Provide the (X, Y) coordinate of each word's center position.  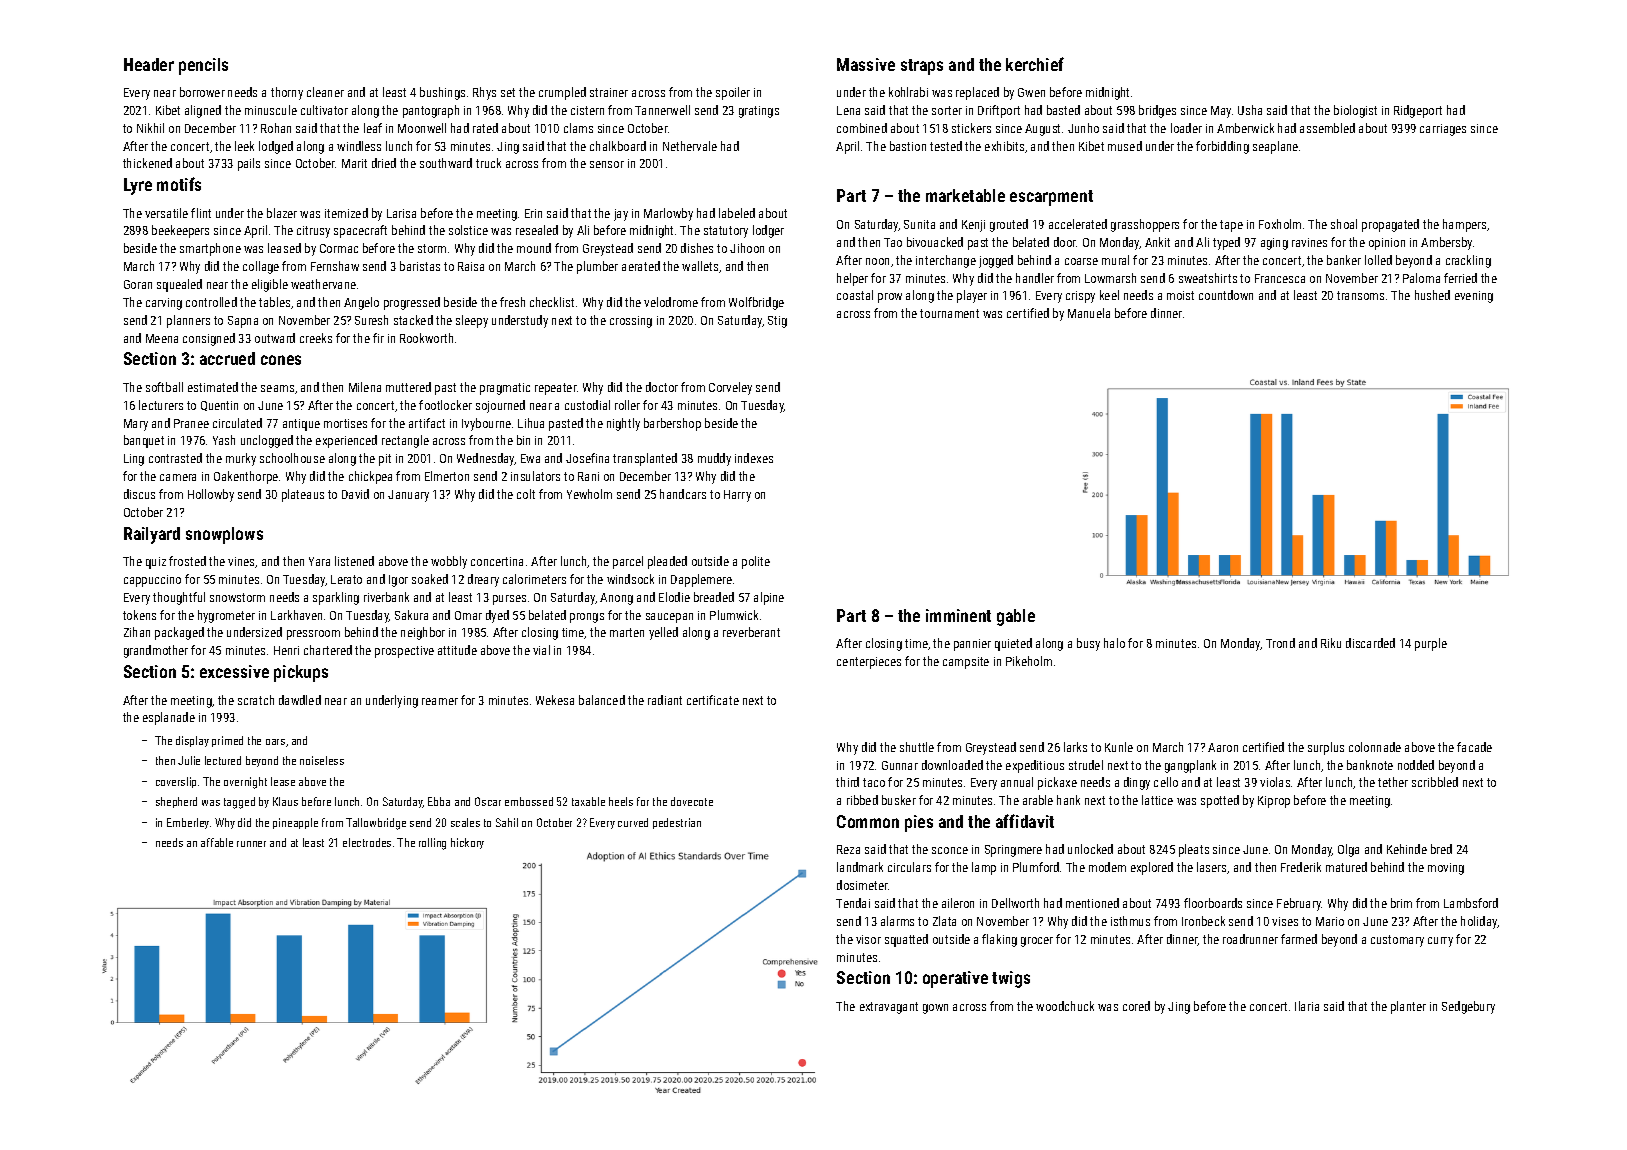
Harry (737, 496)
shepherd (176, 802)
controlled (211, 302)
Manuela (1089, 313)
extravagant (889, 1008)
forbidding (1222, 147)
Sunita (919, 224)
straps (922, 67)
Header (149, 64)
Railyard (152, 535)
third (847, 782)
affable (217, 842)
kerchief (1035, 64)
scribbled (1435, 782)
